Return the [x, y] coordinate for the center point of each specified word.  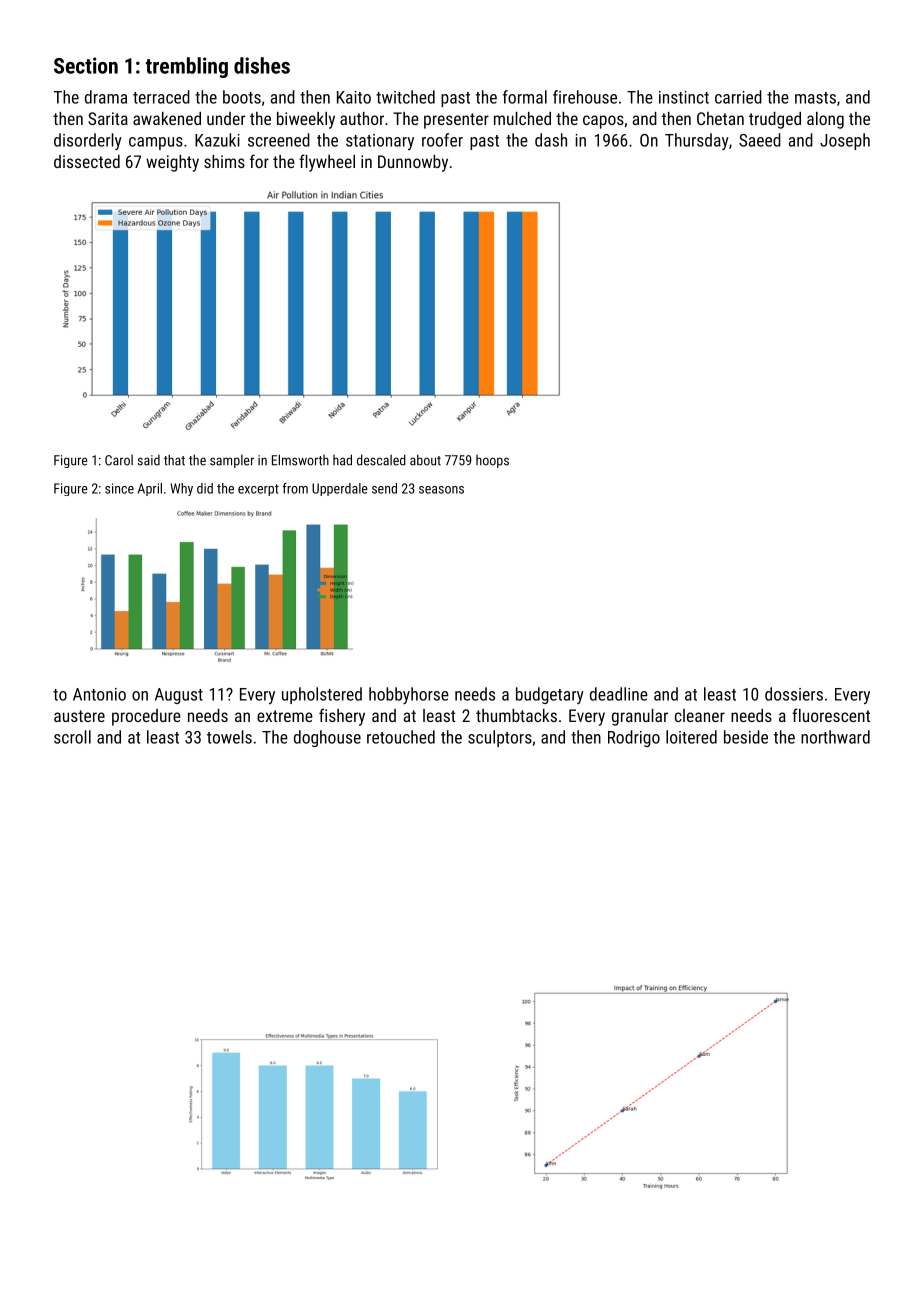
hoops [492, 461]
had [342, 460]
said [149, 460]
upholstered [322, 695]
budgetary [550, 695]
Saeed [760, 140]
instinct [684, 97]
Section [86, 65]
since [119, 488]
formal [525, 97]
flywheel [327, 163]
